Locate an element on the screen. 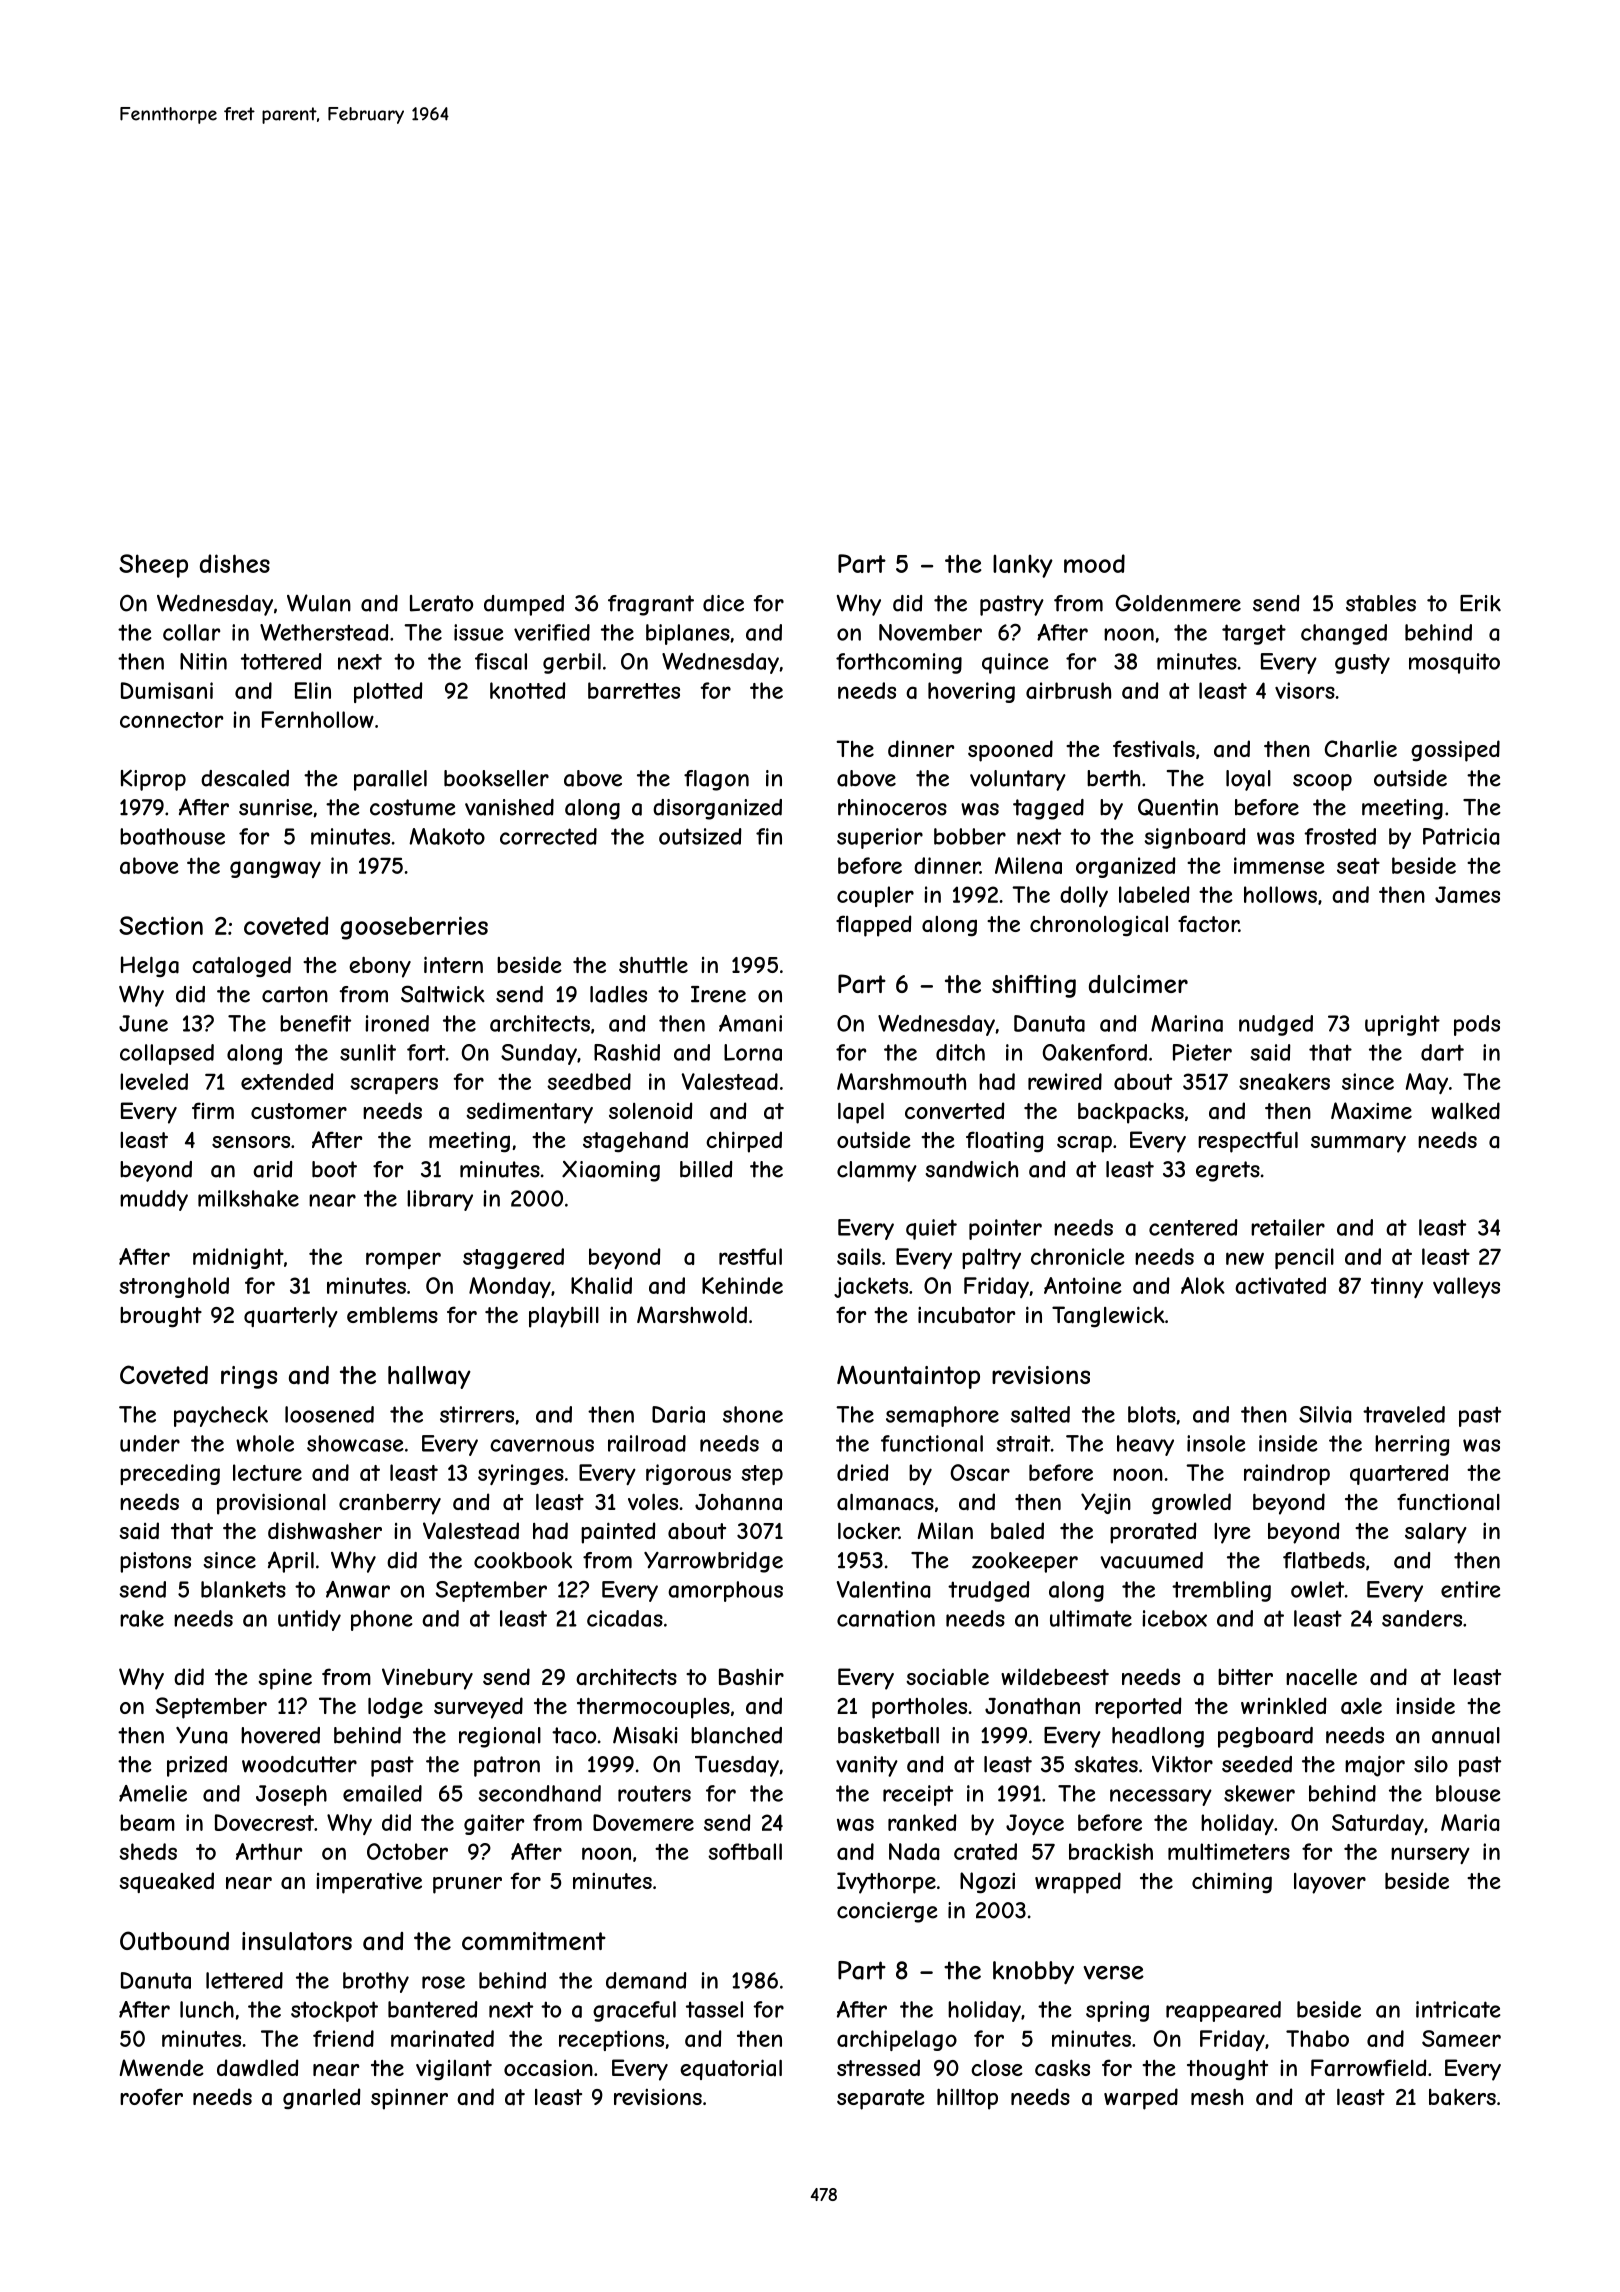 Image resolution: width=1620 pixels, height=2292 pixels. prorated is located at coordinates (1153, 1533).
